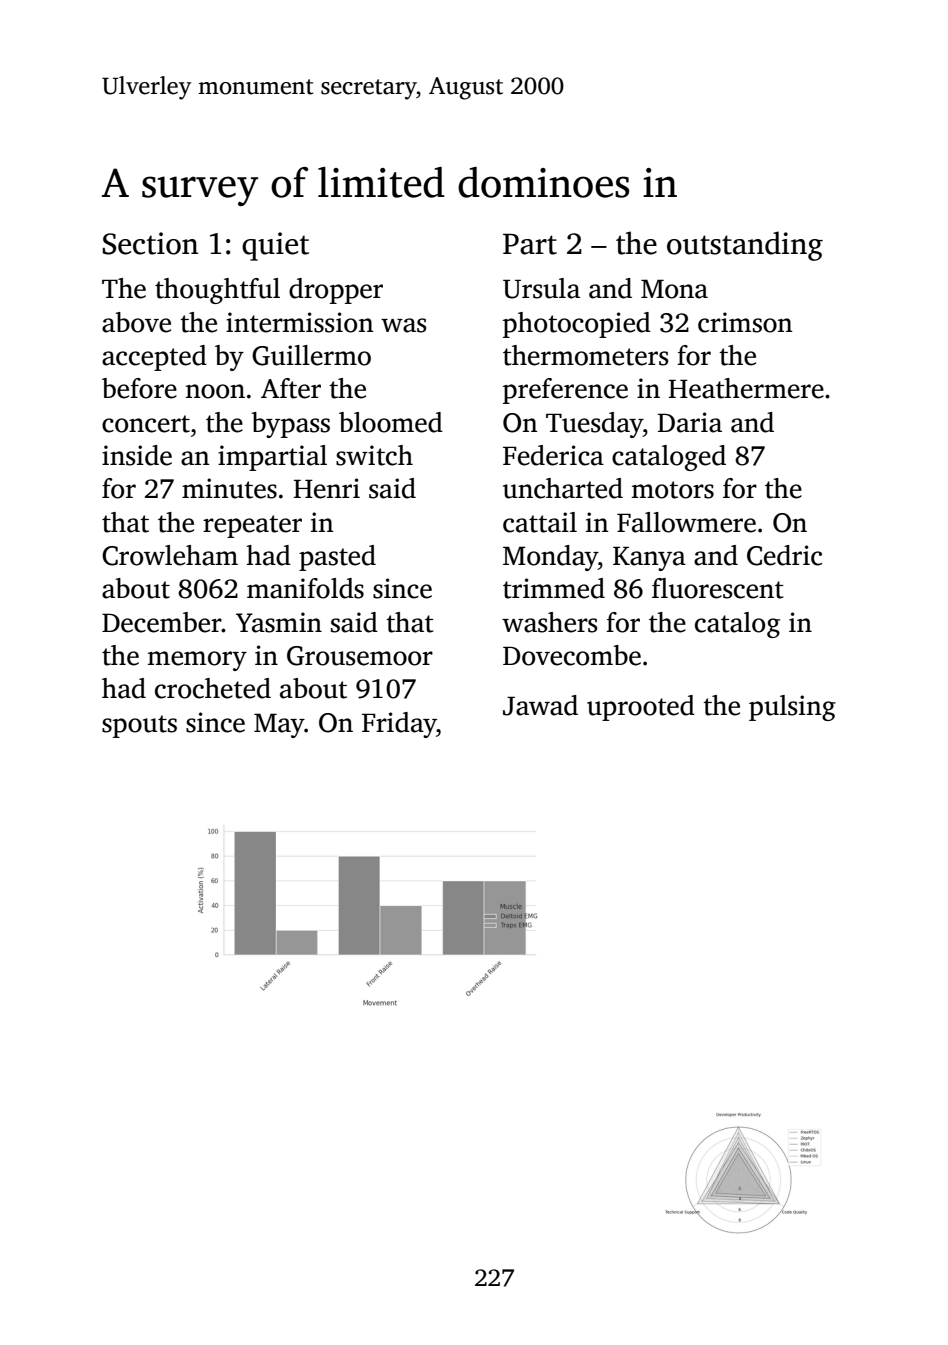 The image size is (948, 1345). What do you see at coordinates (673, 490) in the screenshot?
I see `motors` at bounding box center [673, 490].
